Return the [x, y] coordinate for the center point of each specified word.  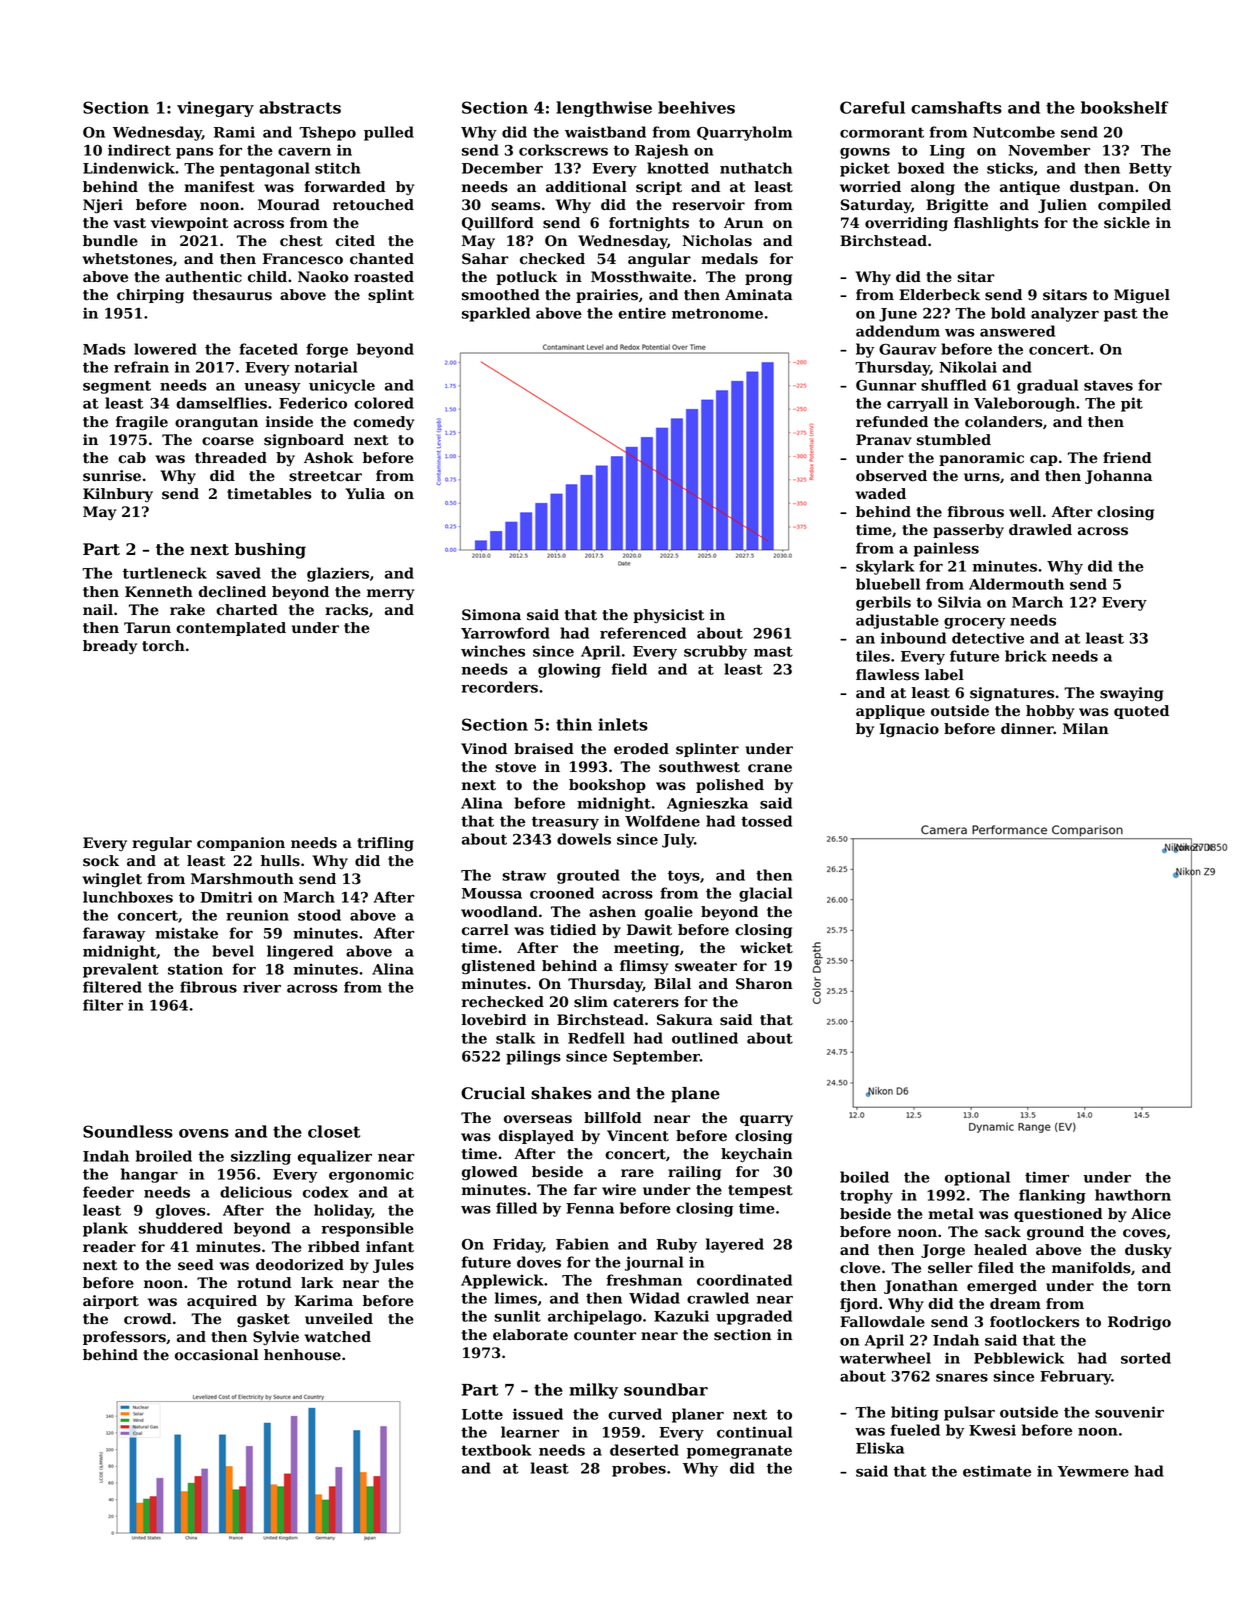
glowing [569, 670]
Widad [654, 1298]
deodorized [300, 1265]
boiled [864, 1177]
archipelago [595, 1317]
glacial [765, 894]
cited [355, 241]
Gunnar [886, 385]
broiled [164, 1156]
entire [642, 313]
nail [98, 609]
